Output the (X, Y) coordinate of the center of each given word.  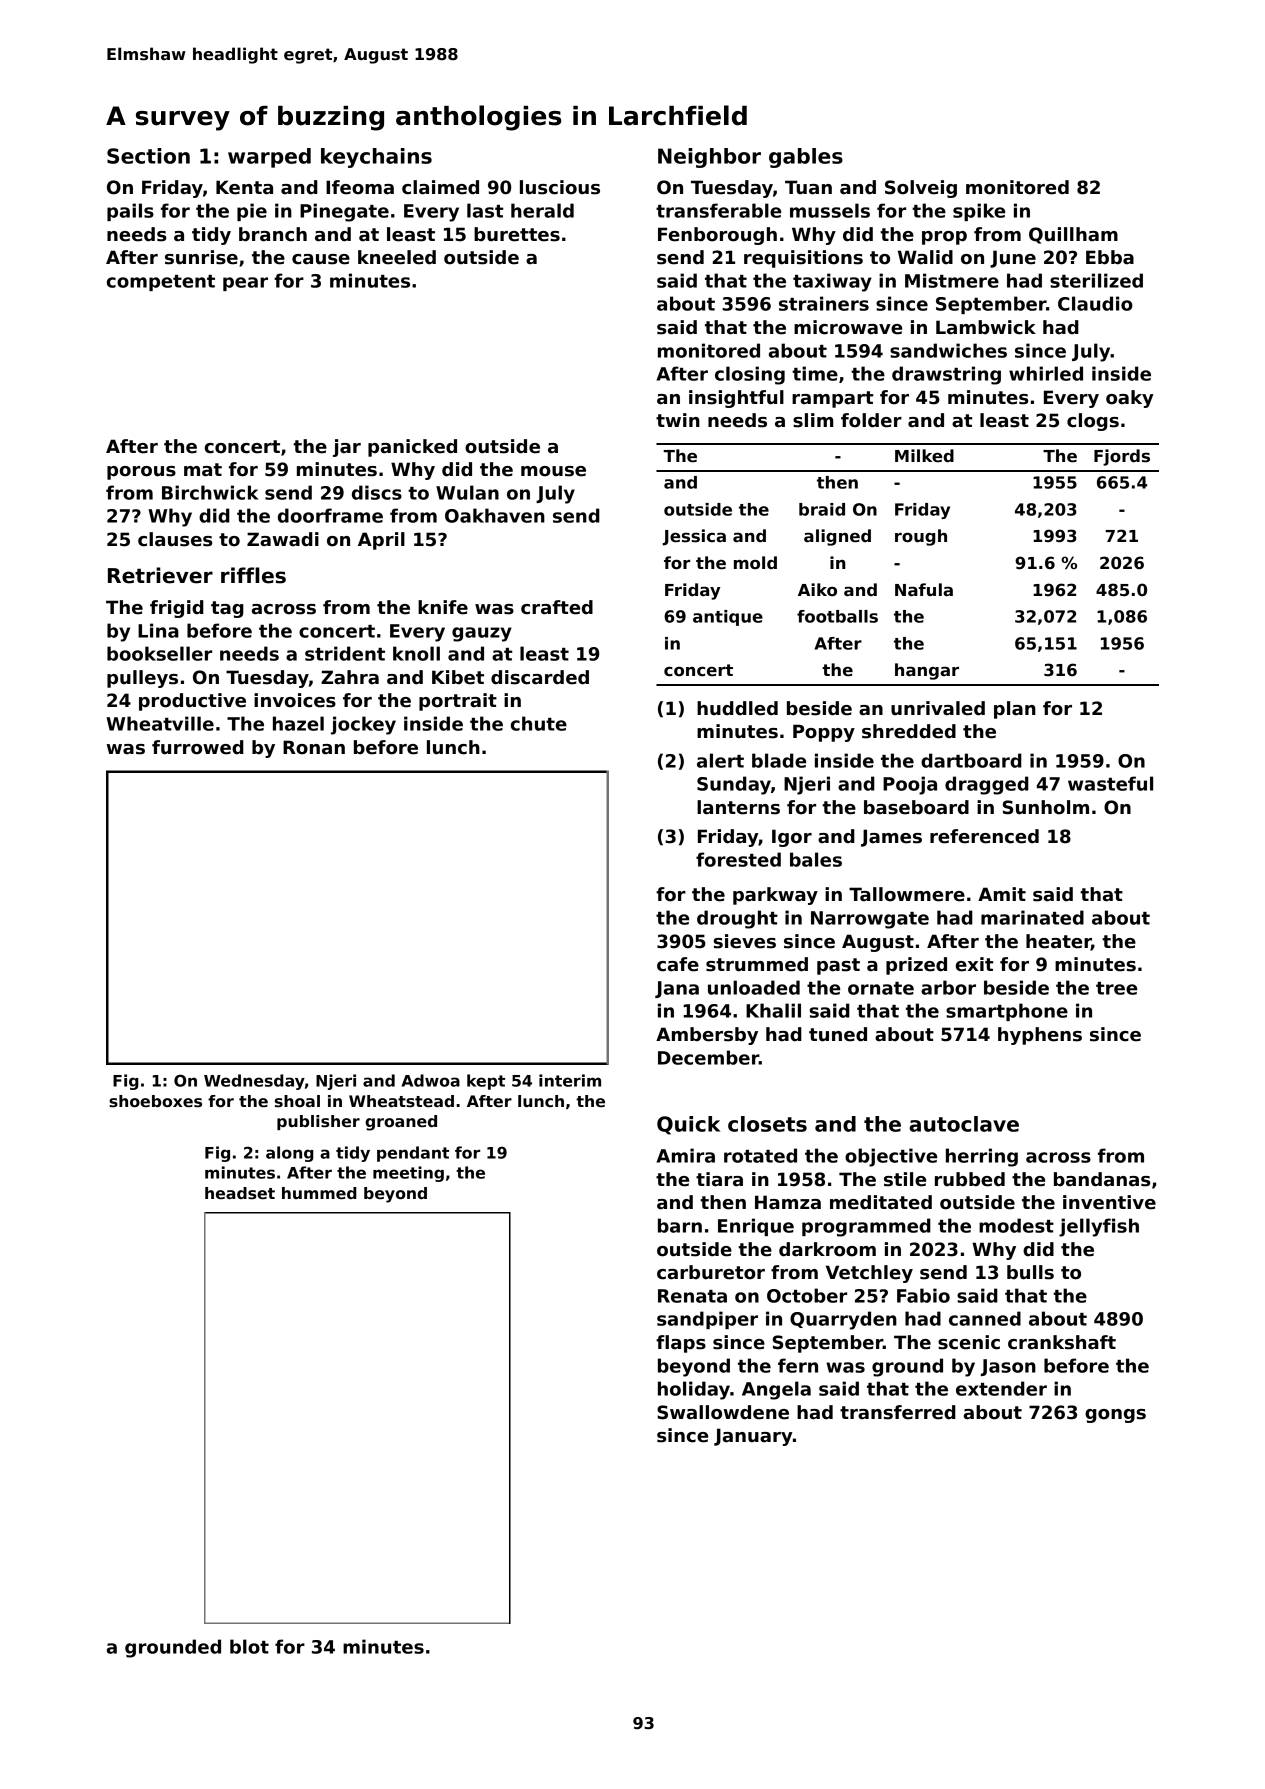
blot (249, 1646)
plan (1015, 710)
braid (822, 509)
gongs (1115, 1416)
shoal (297, 1101)
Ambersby (707, 1036)
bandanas (1102, 1179)
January (753, 1437)
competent (161, 283)
